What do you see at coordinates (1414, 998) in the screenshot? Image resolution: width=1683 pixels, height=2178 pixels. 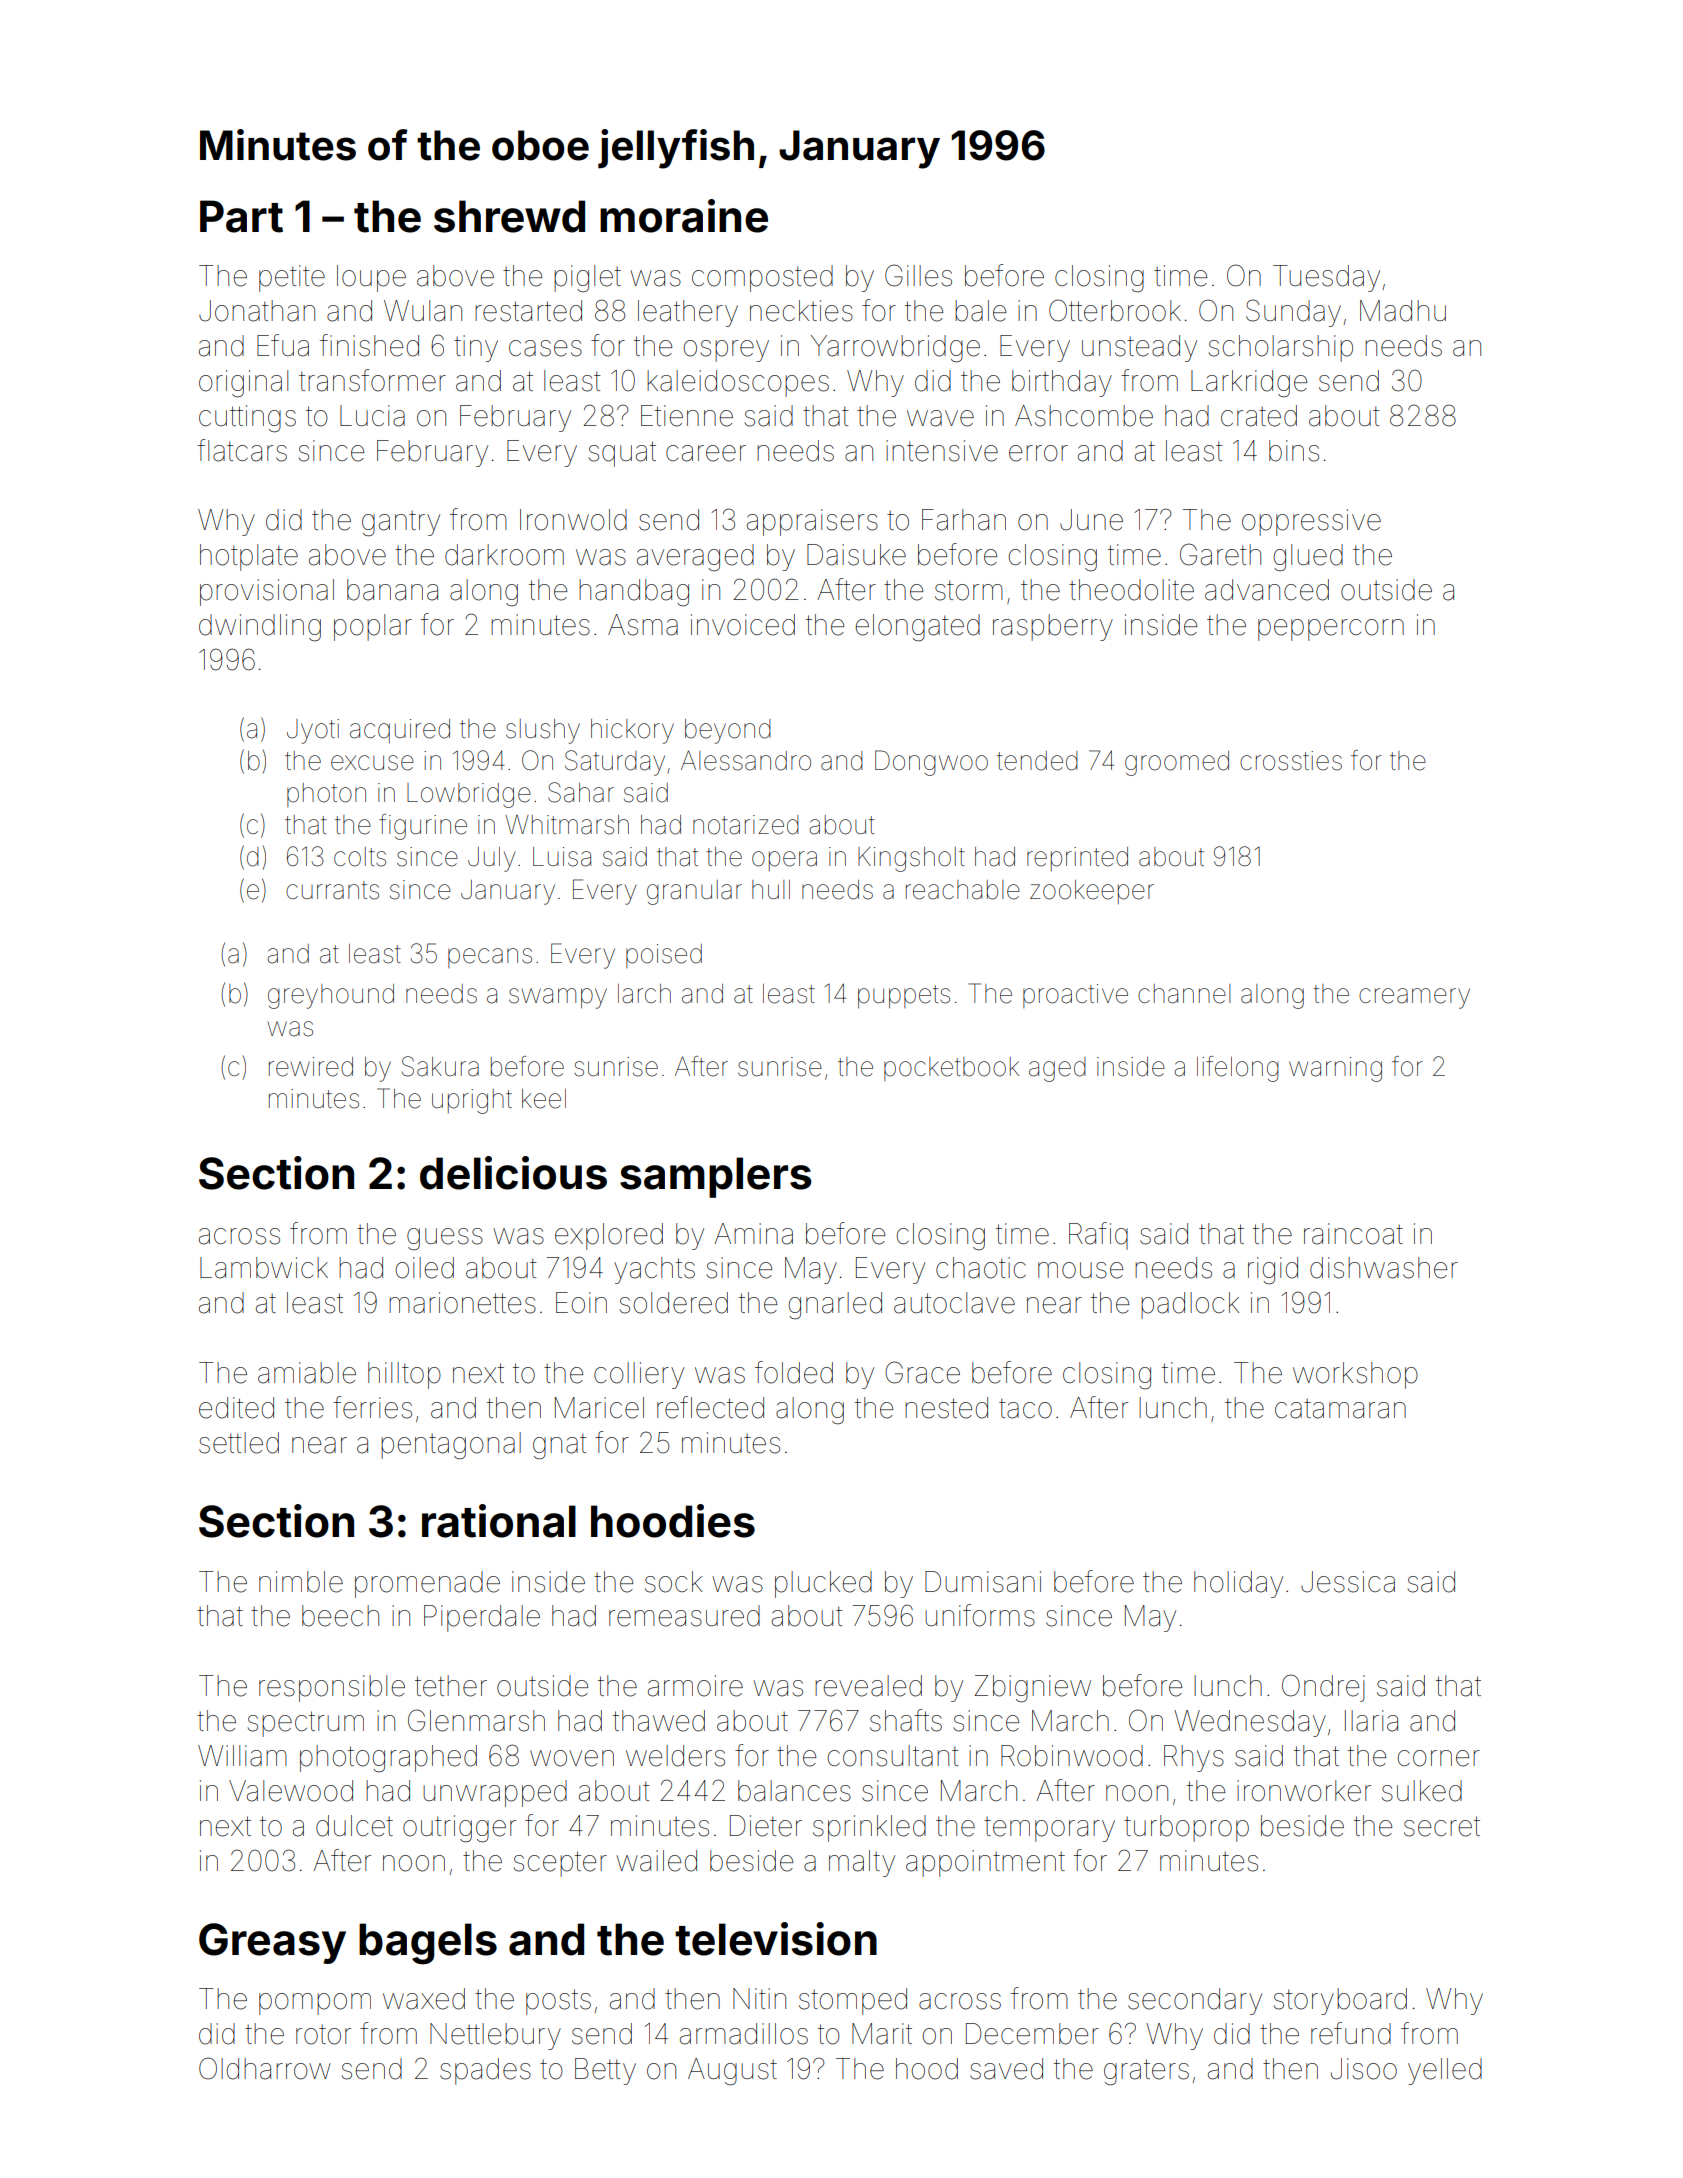 I see `creamery` at bounding box center [1414, 998].
